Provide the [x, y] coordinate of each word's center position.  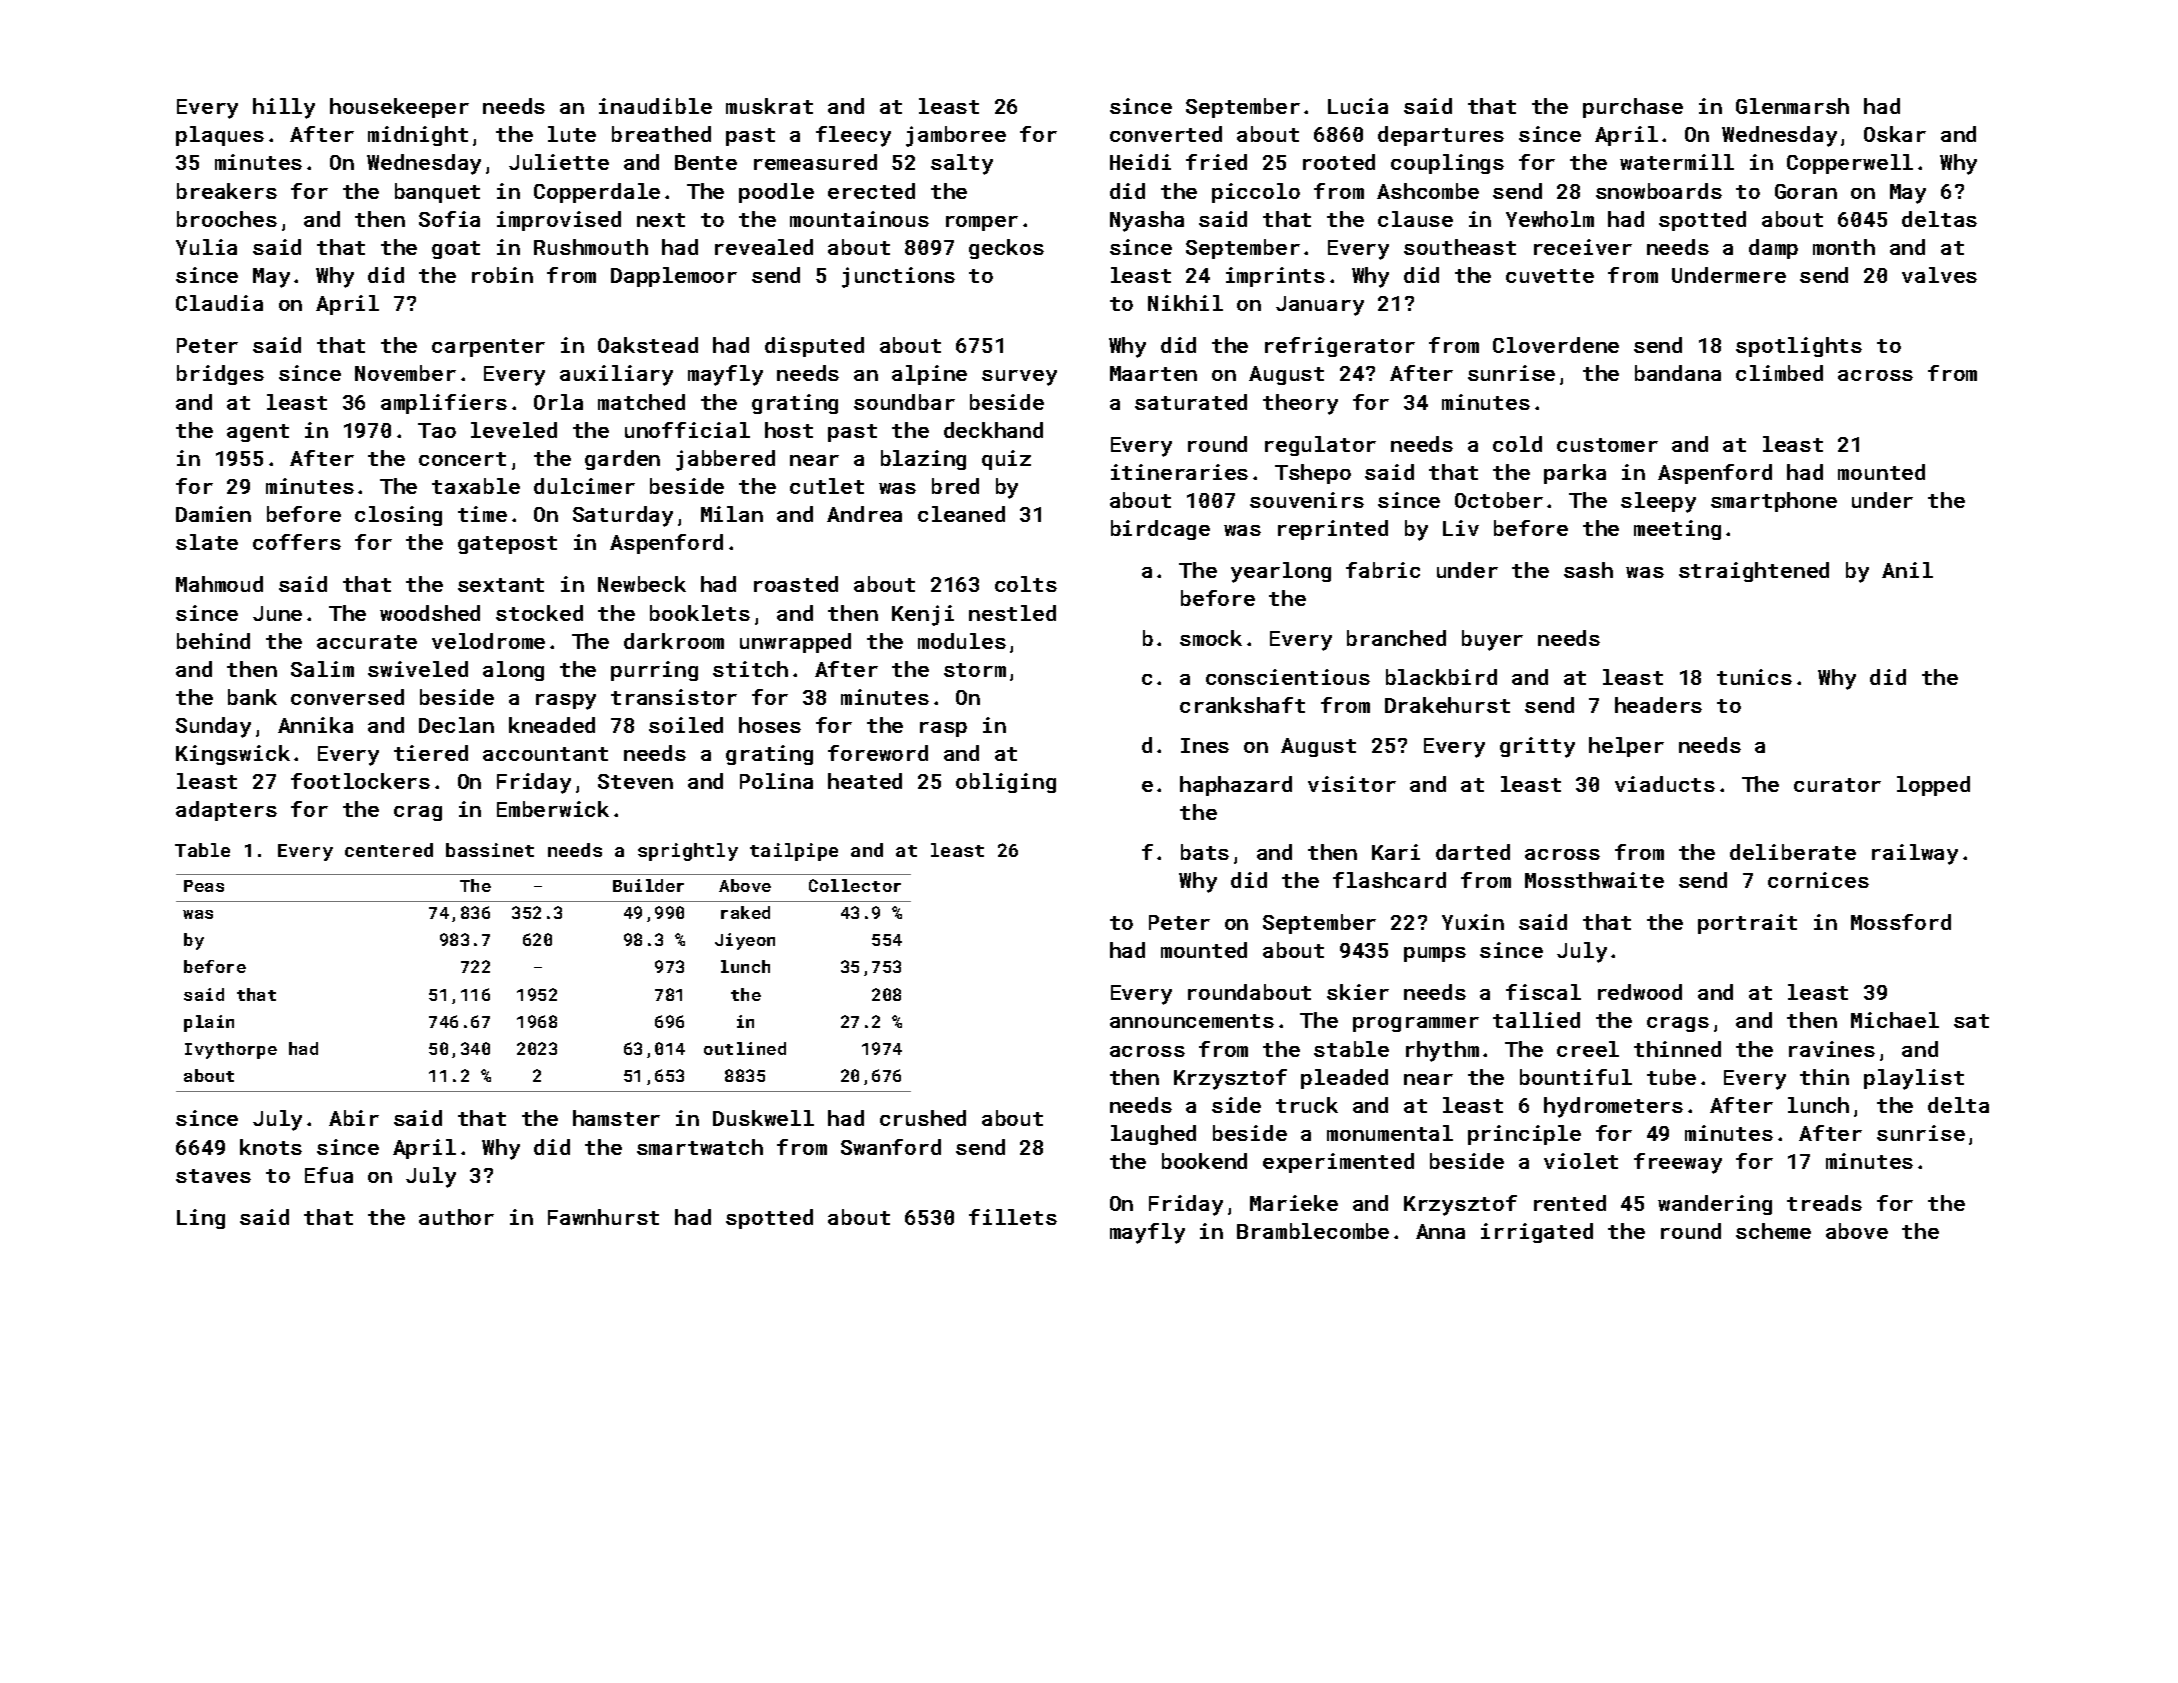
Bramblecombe [1313, 1231]
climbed [1779, 373]
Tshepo [1313, 474]
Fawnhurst [603, 1217]
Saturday [623, 516]
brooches [227, 219]
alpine [929, 375]
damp [1773, 249]
